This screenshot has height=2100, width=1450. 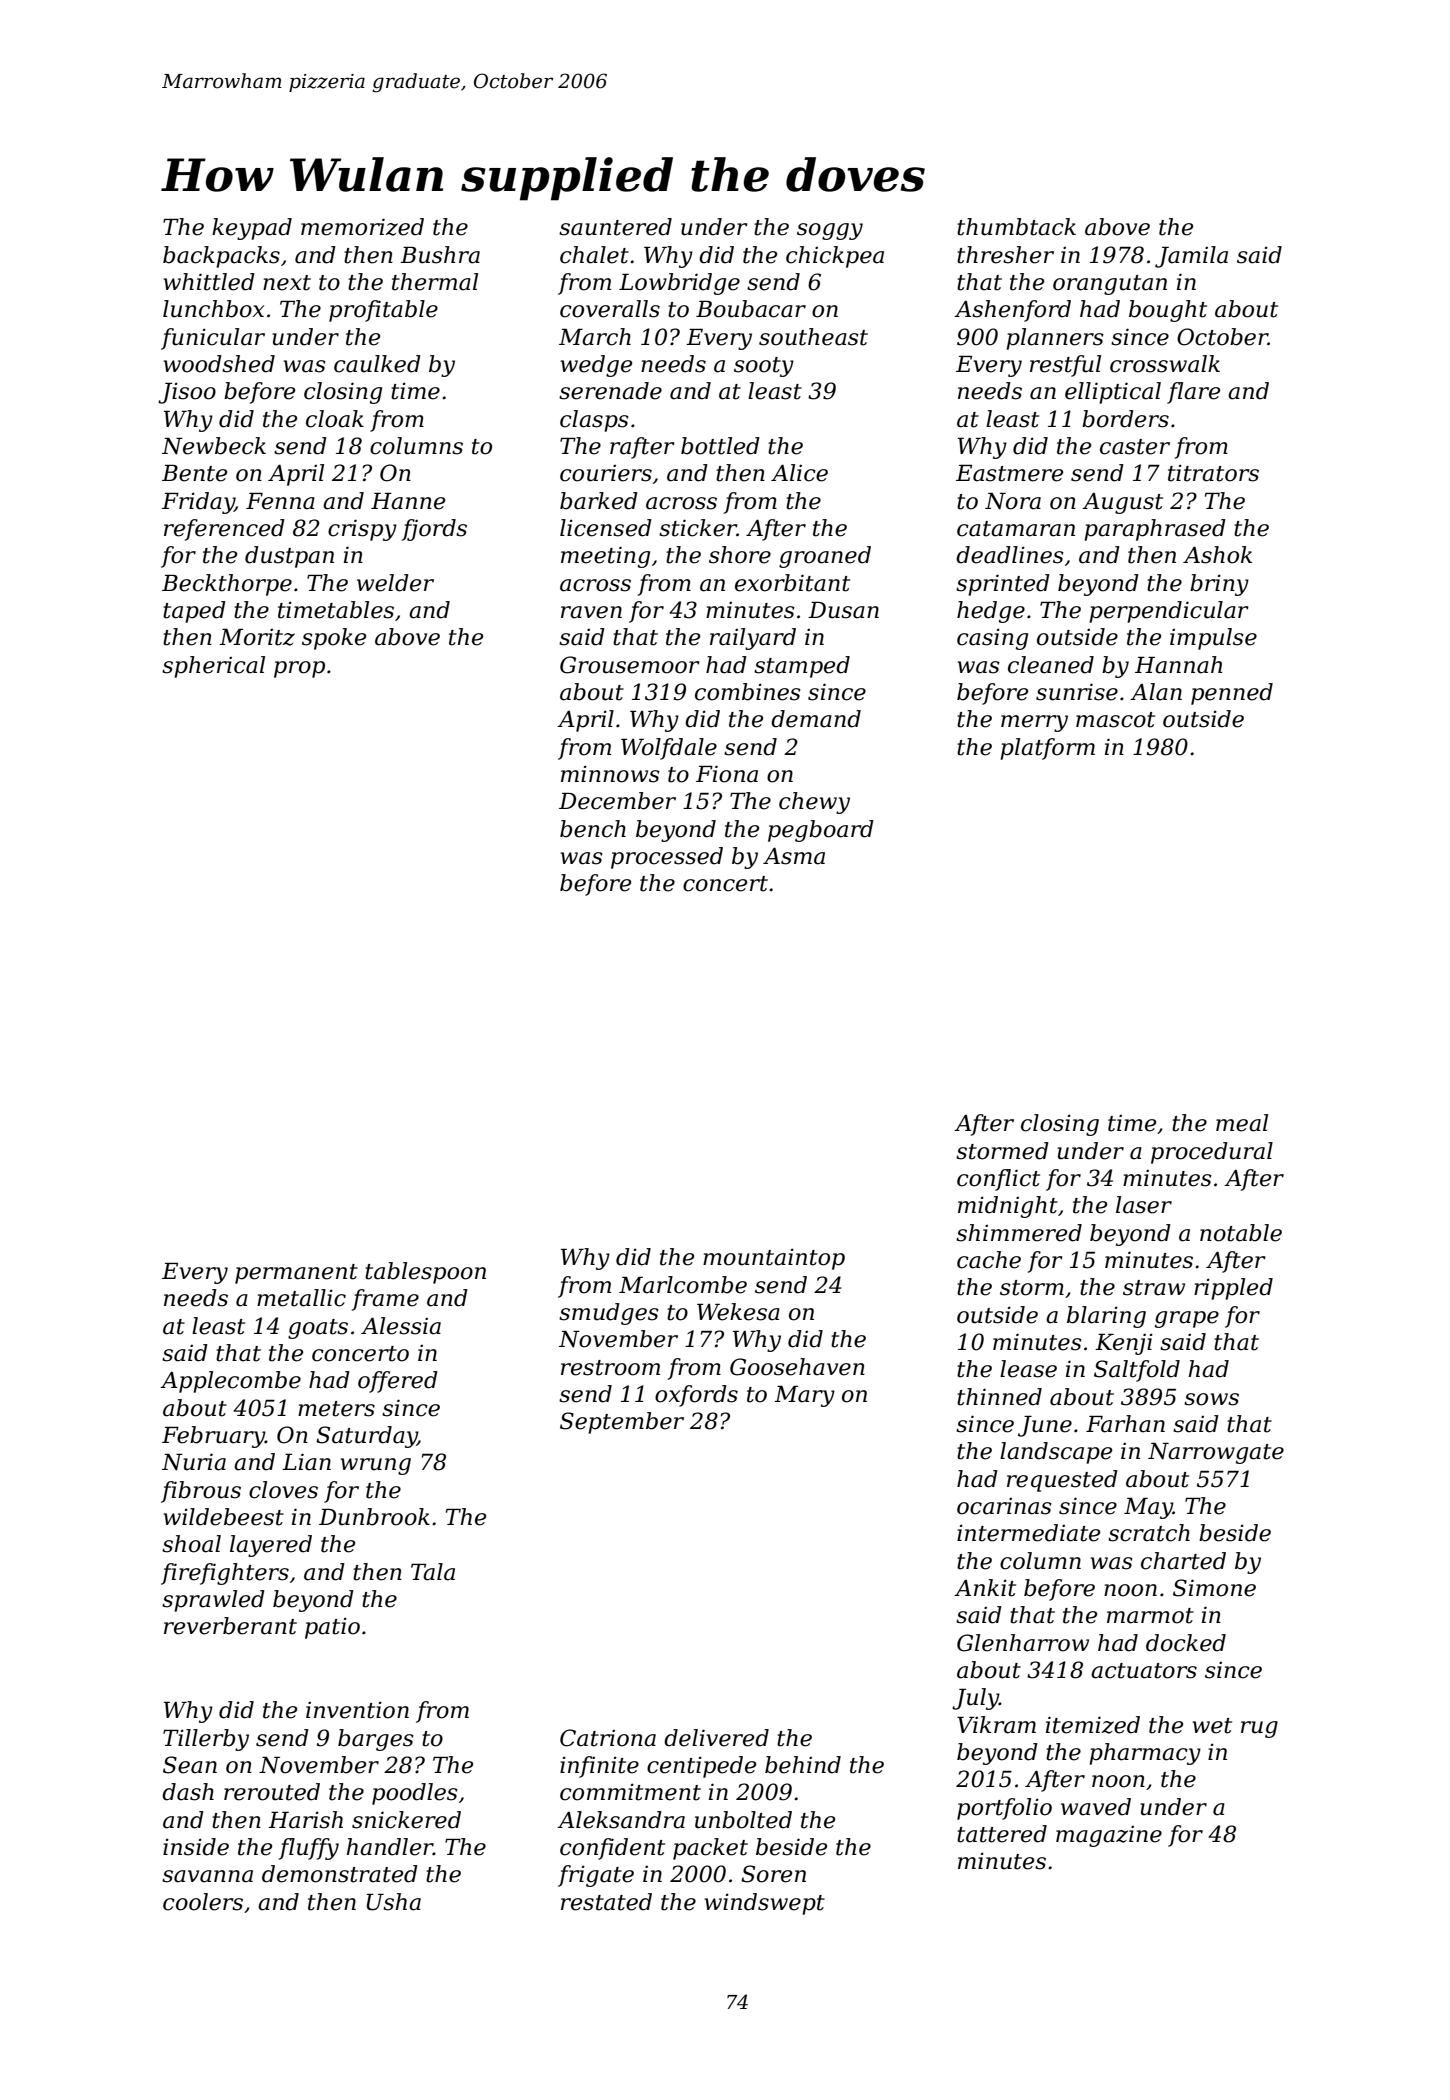 What do you see at coordinates (1016, 227) in the screenshot?
I see `thumbtack` at bounding box center [1016, 227].
